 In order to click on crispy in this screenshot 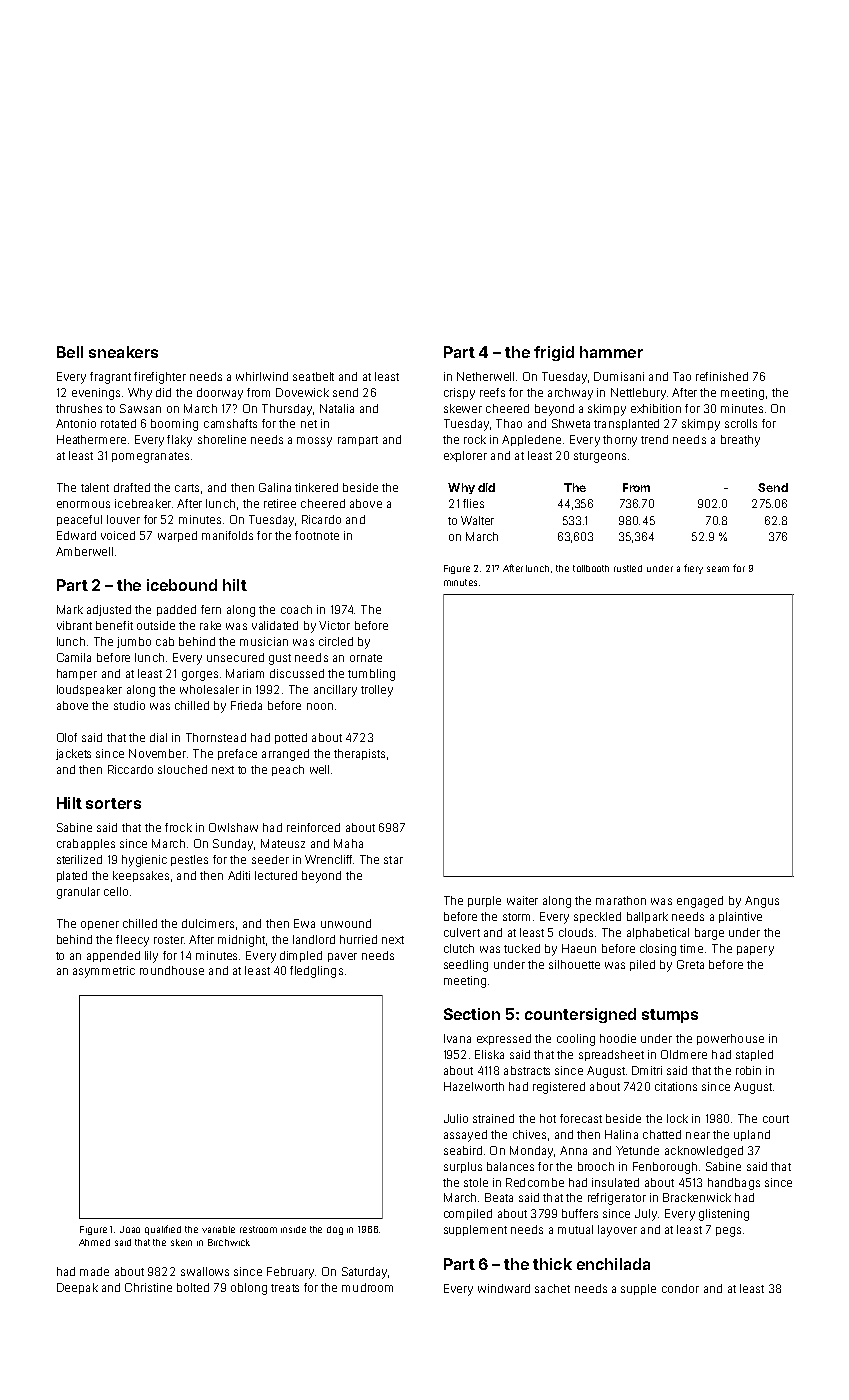, I will do `click(459, 394)`.
